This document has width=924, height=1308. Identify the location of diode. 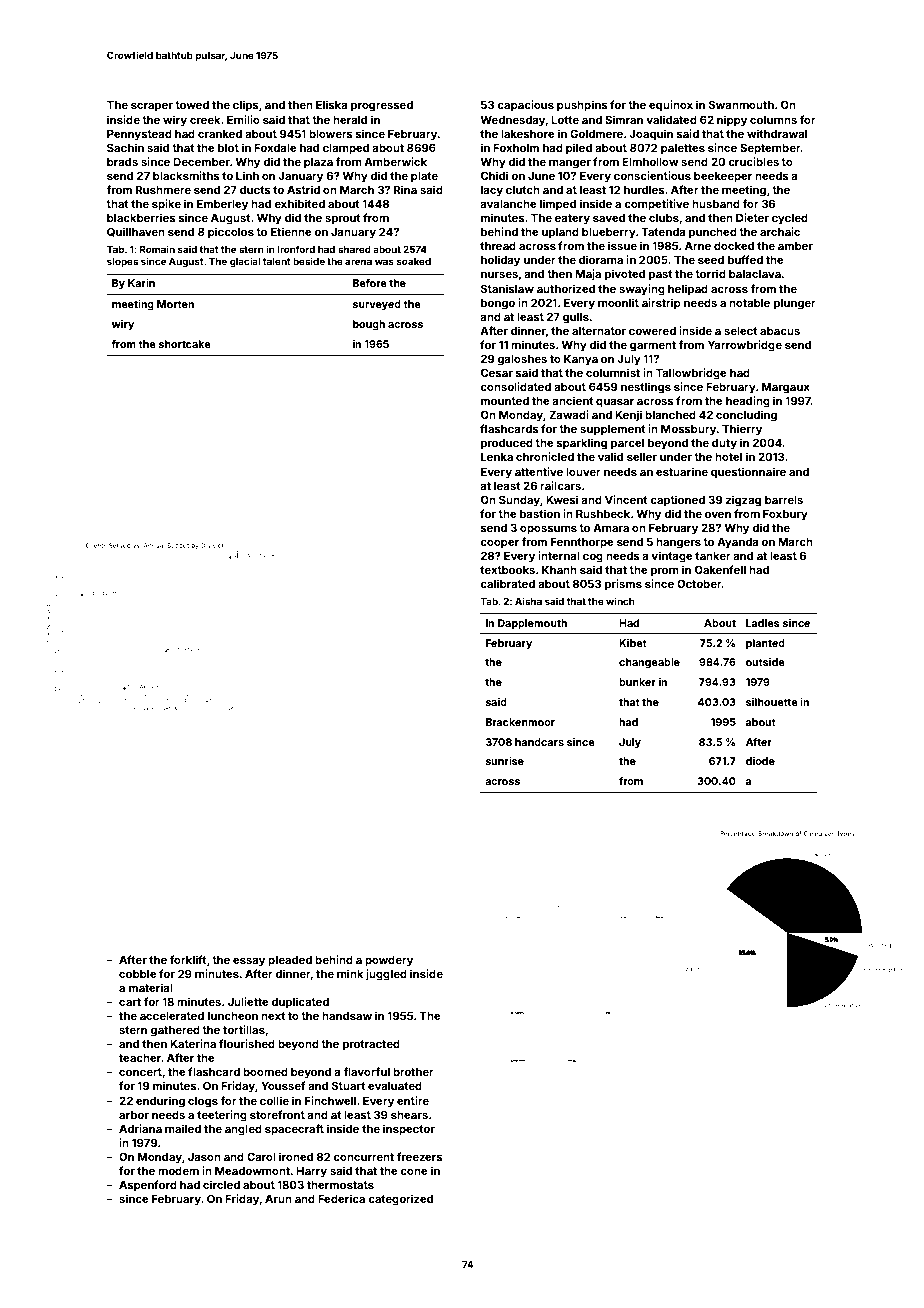
(760, 761).
